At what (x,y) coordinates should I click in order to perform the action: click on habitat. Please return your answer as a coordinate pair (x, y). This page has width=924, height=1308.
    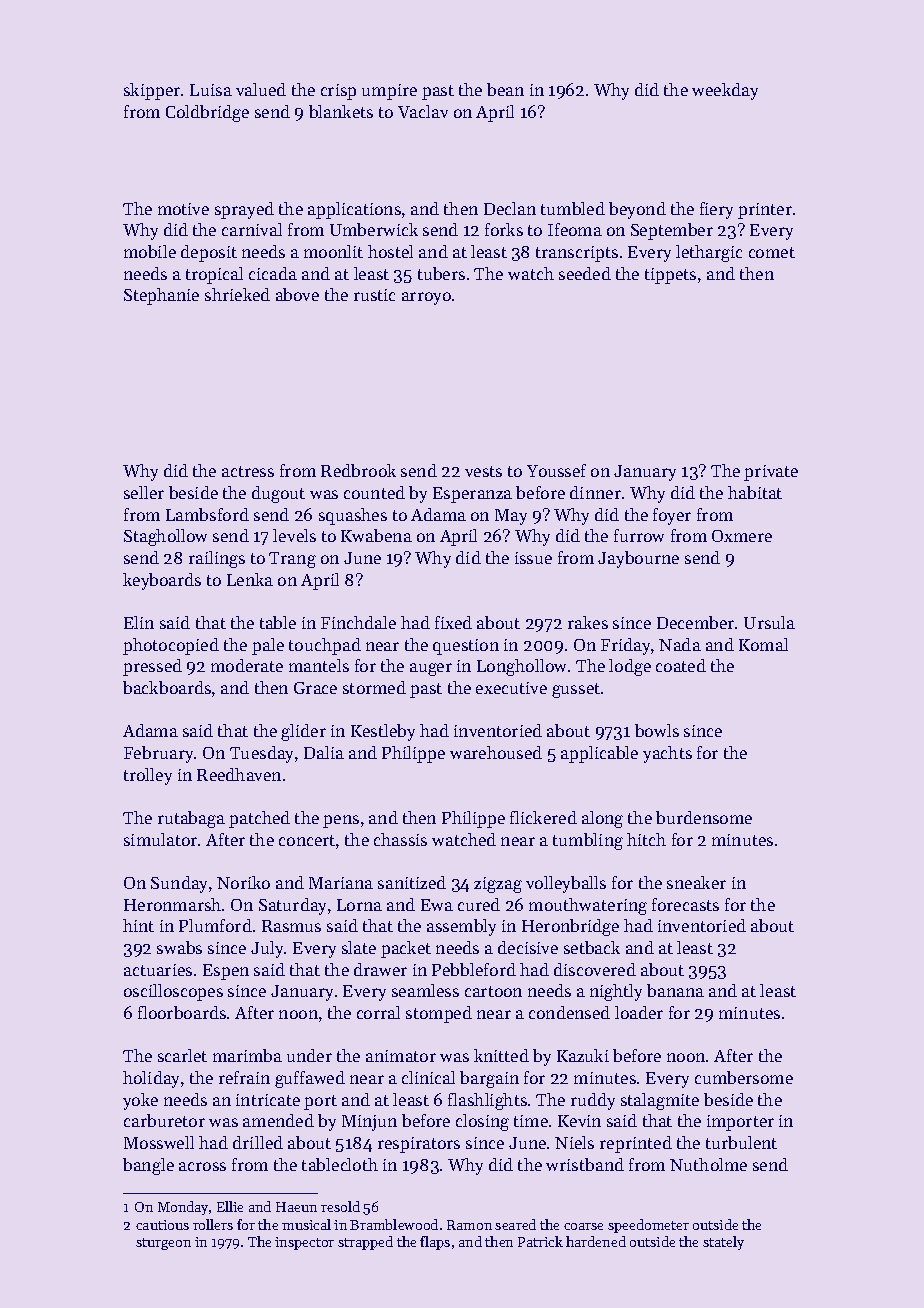
    Looking at the image, I should click on (755, 492).
